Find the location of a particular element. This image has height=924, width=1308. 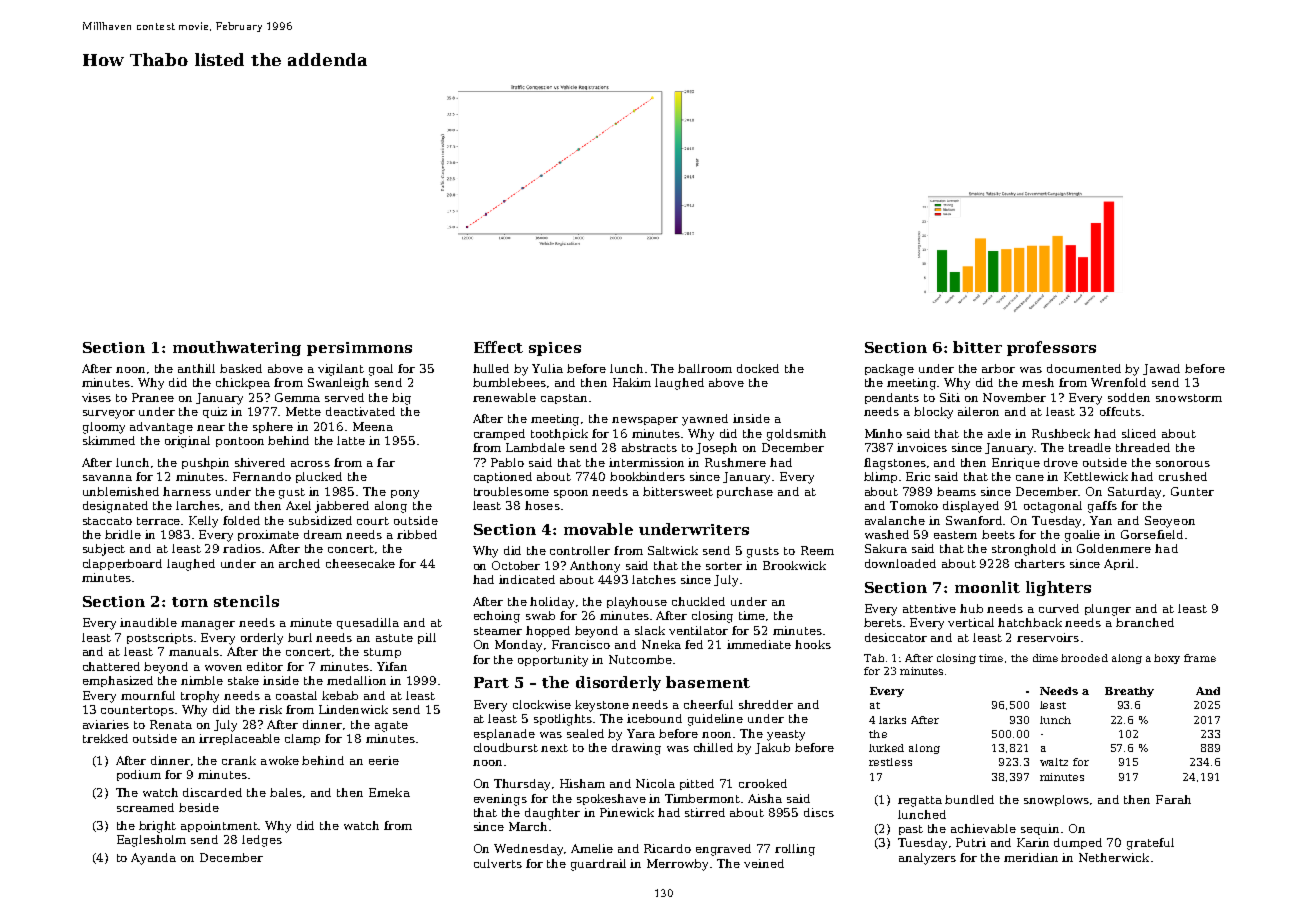

Gorsefield is located at coordinates (1152, 534).
